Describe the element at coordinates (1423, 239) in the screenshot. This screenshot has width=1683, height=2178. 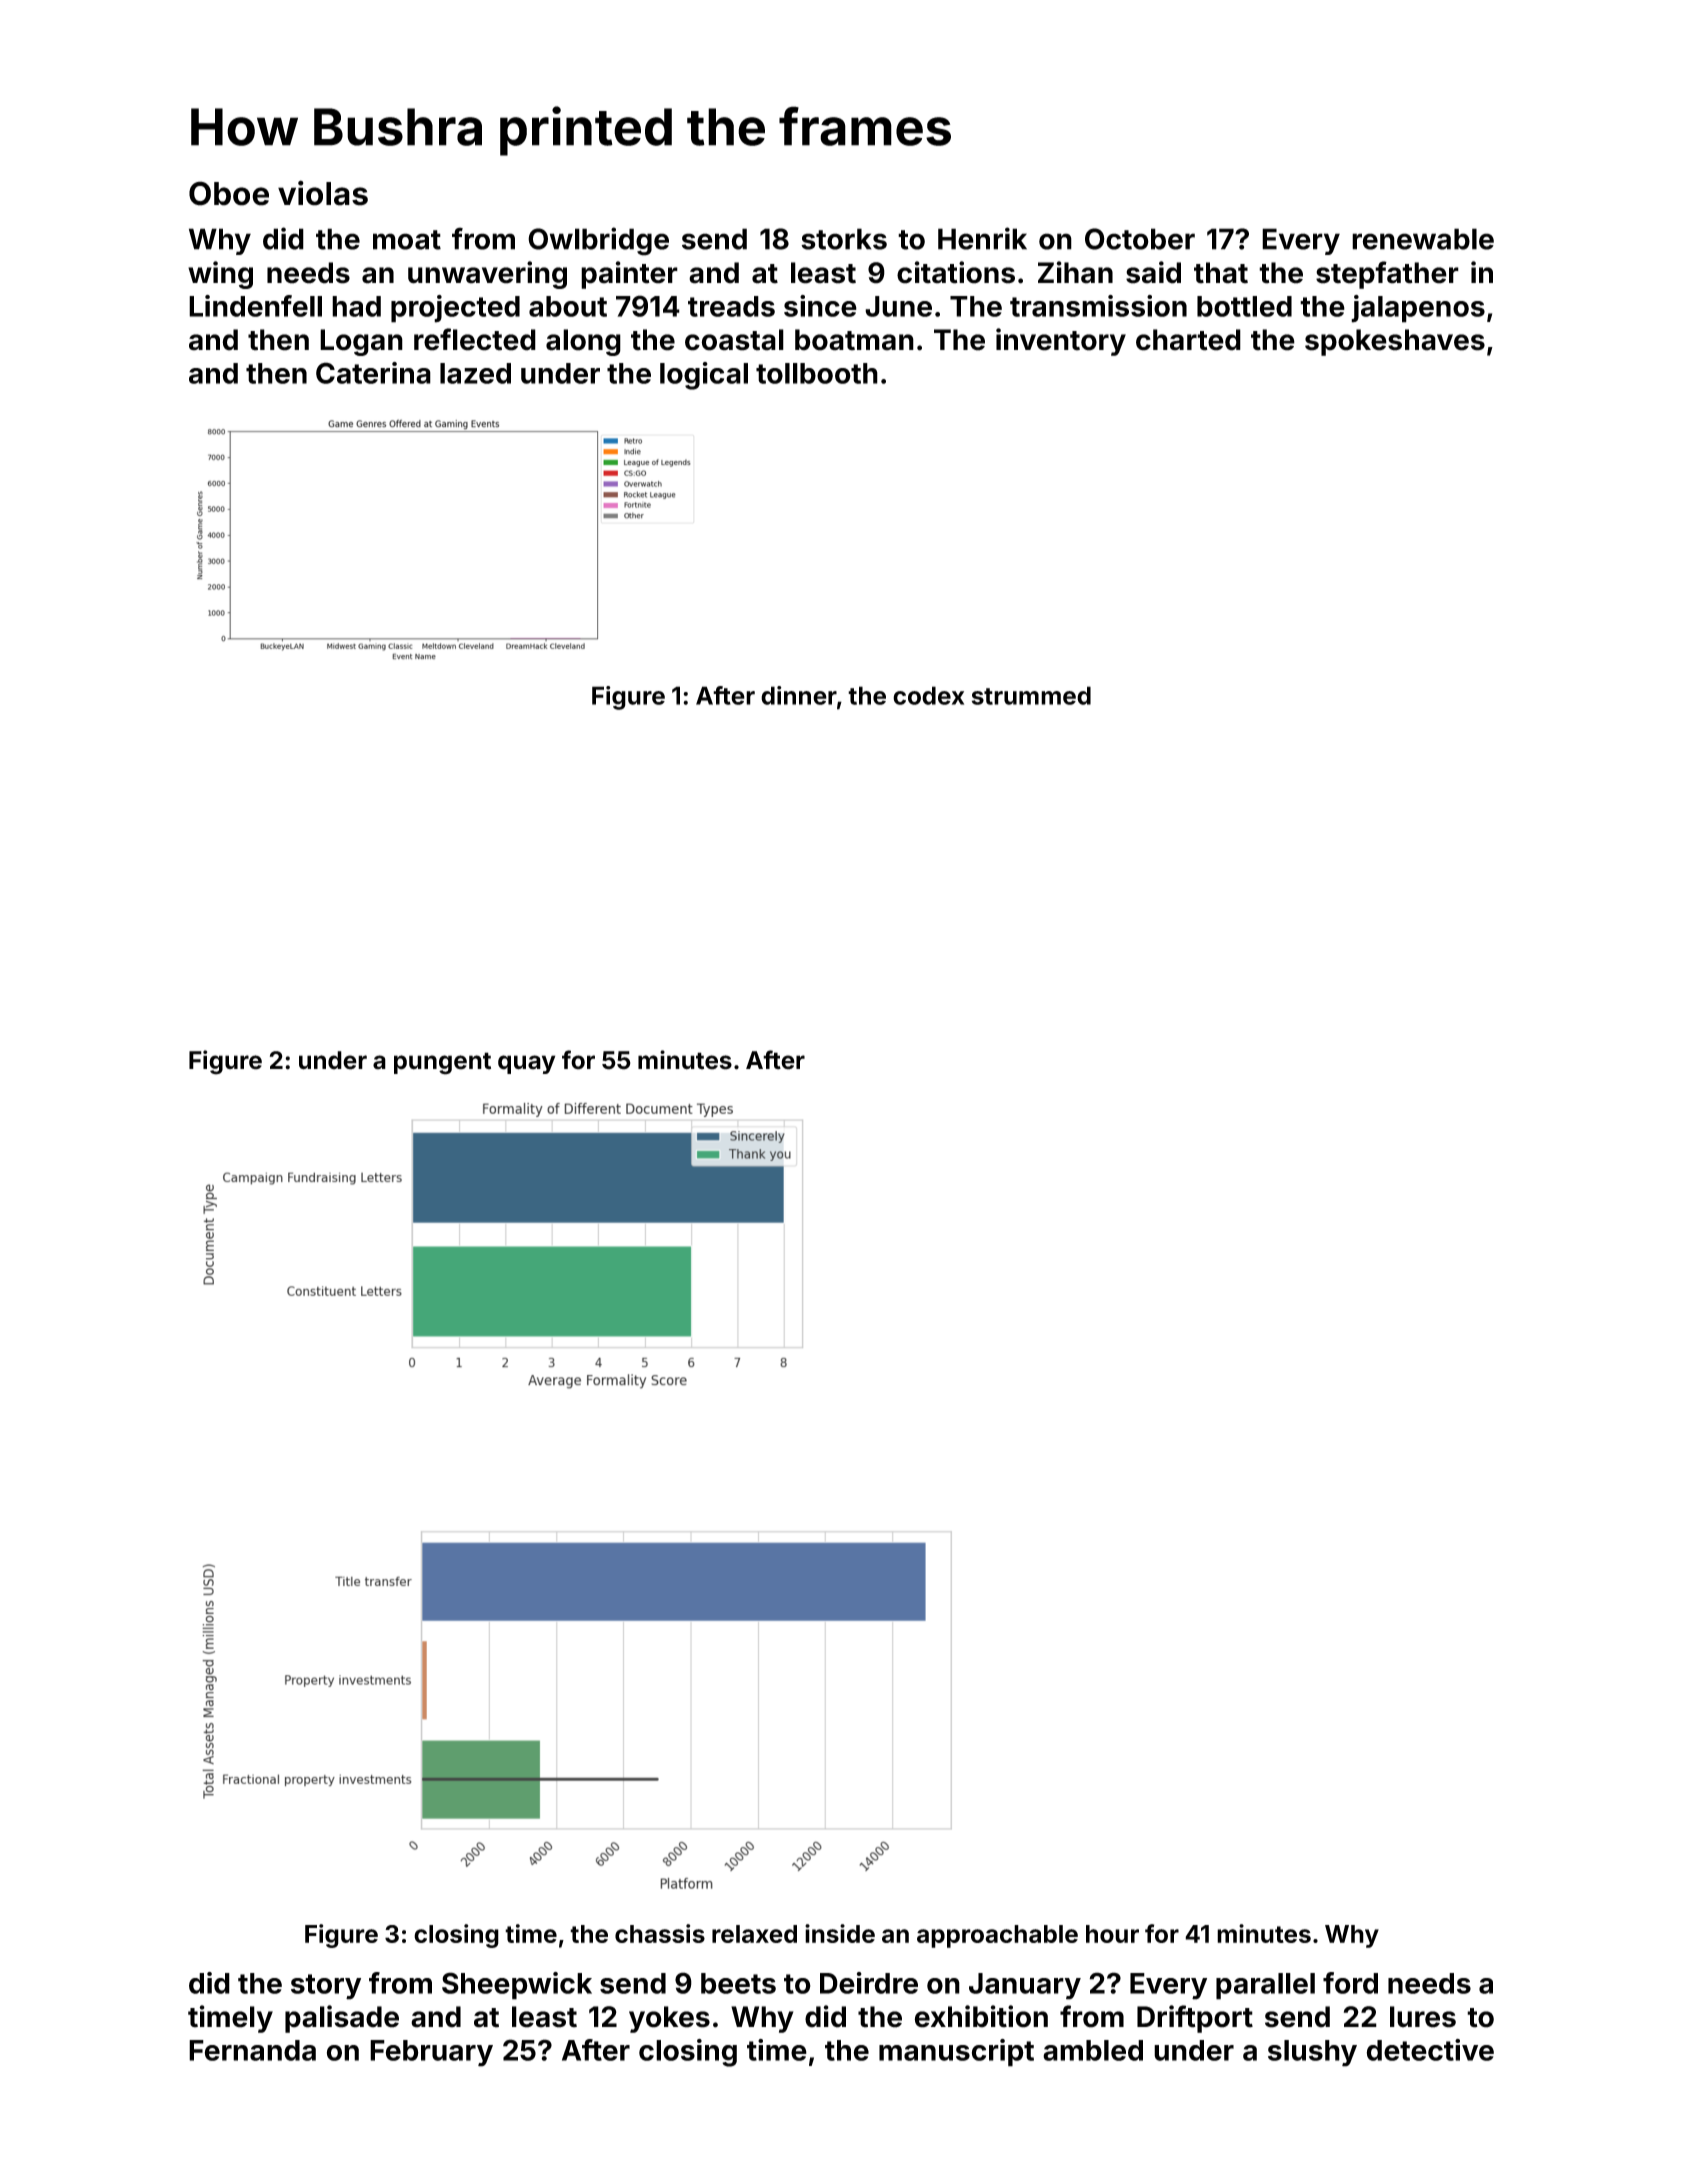
I see `renewable` at that location.
